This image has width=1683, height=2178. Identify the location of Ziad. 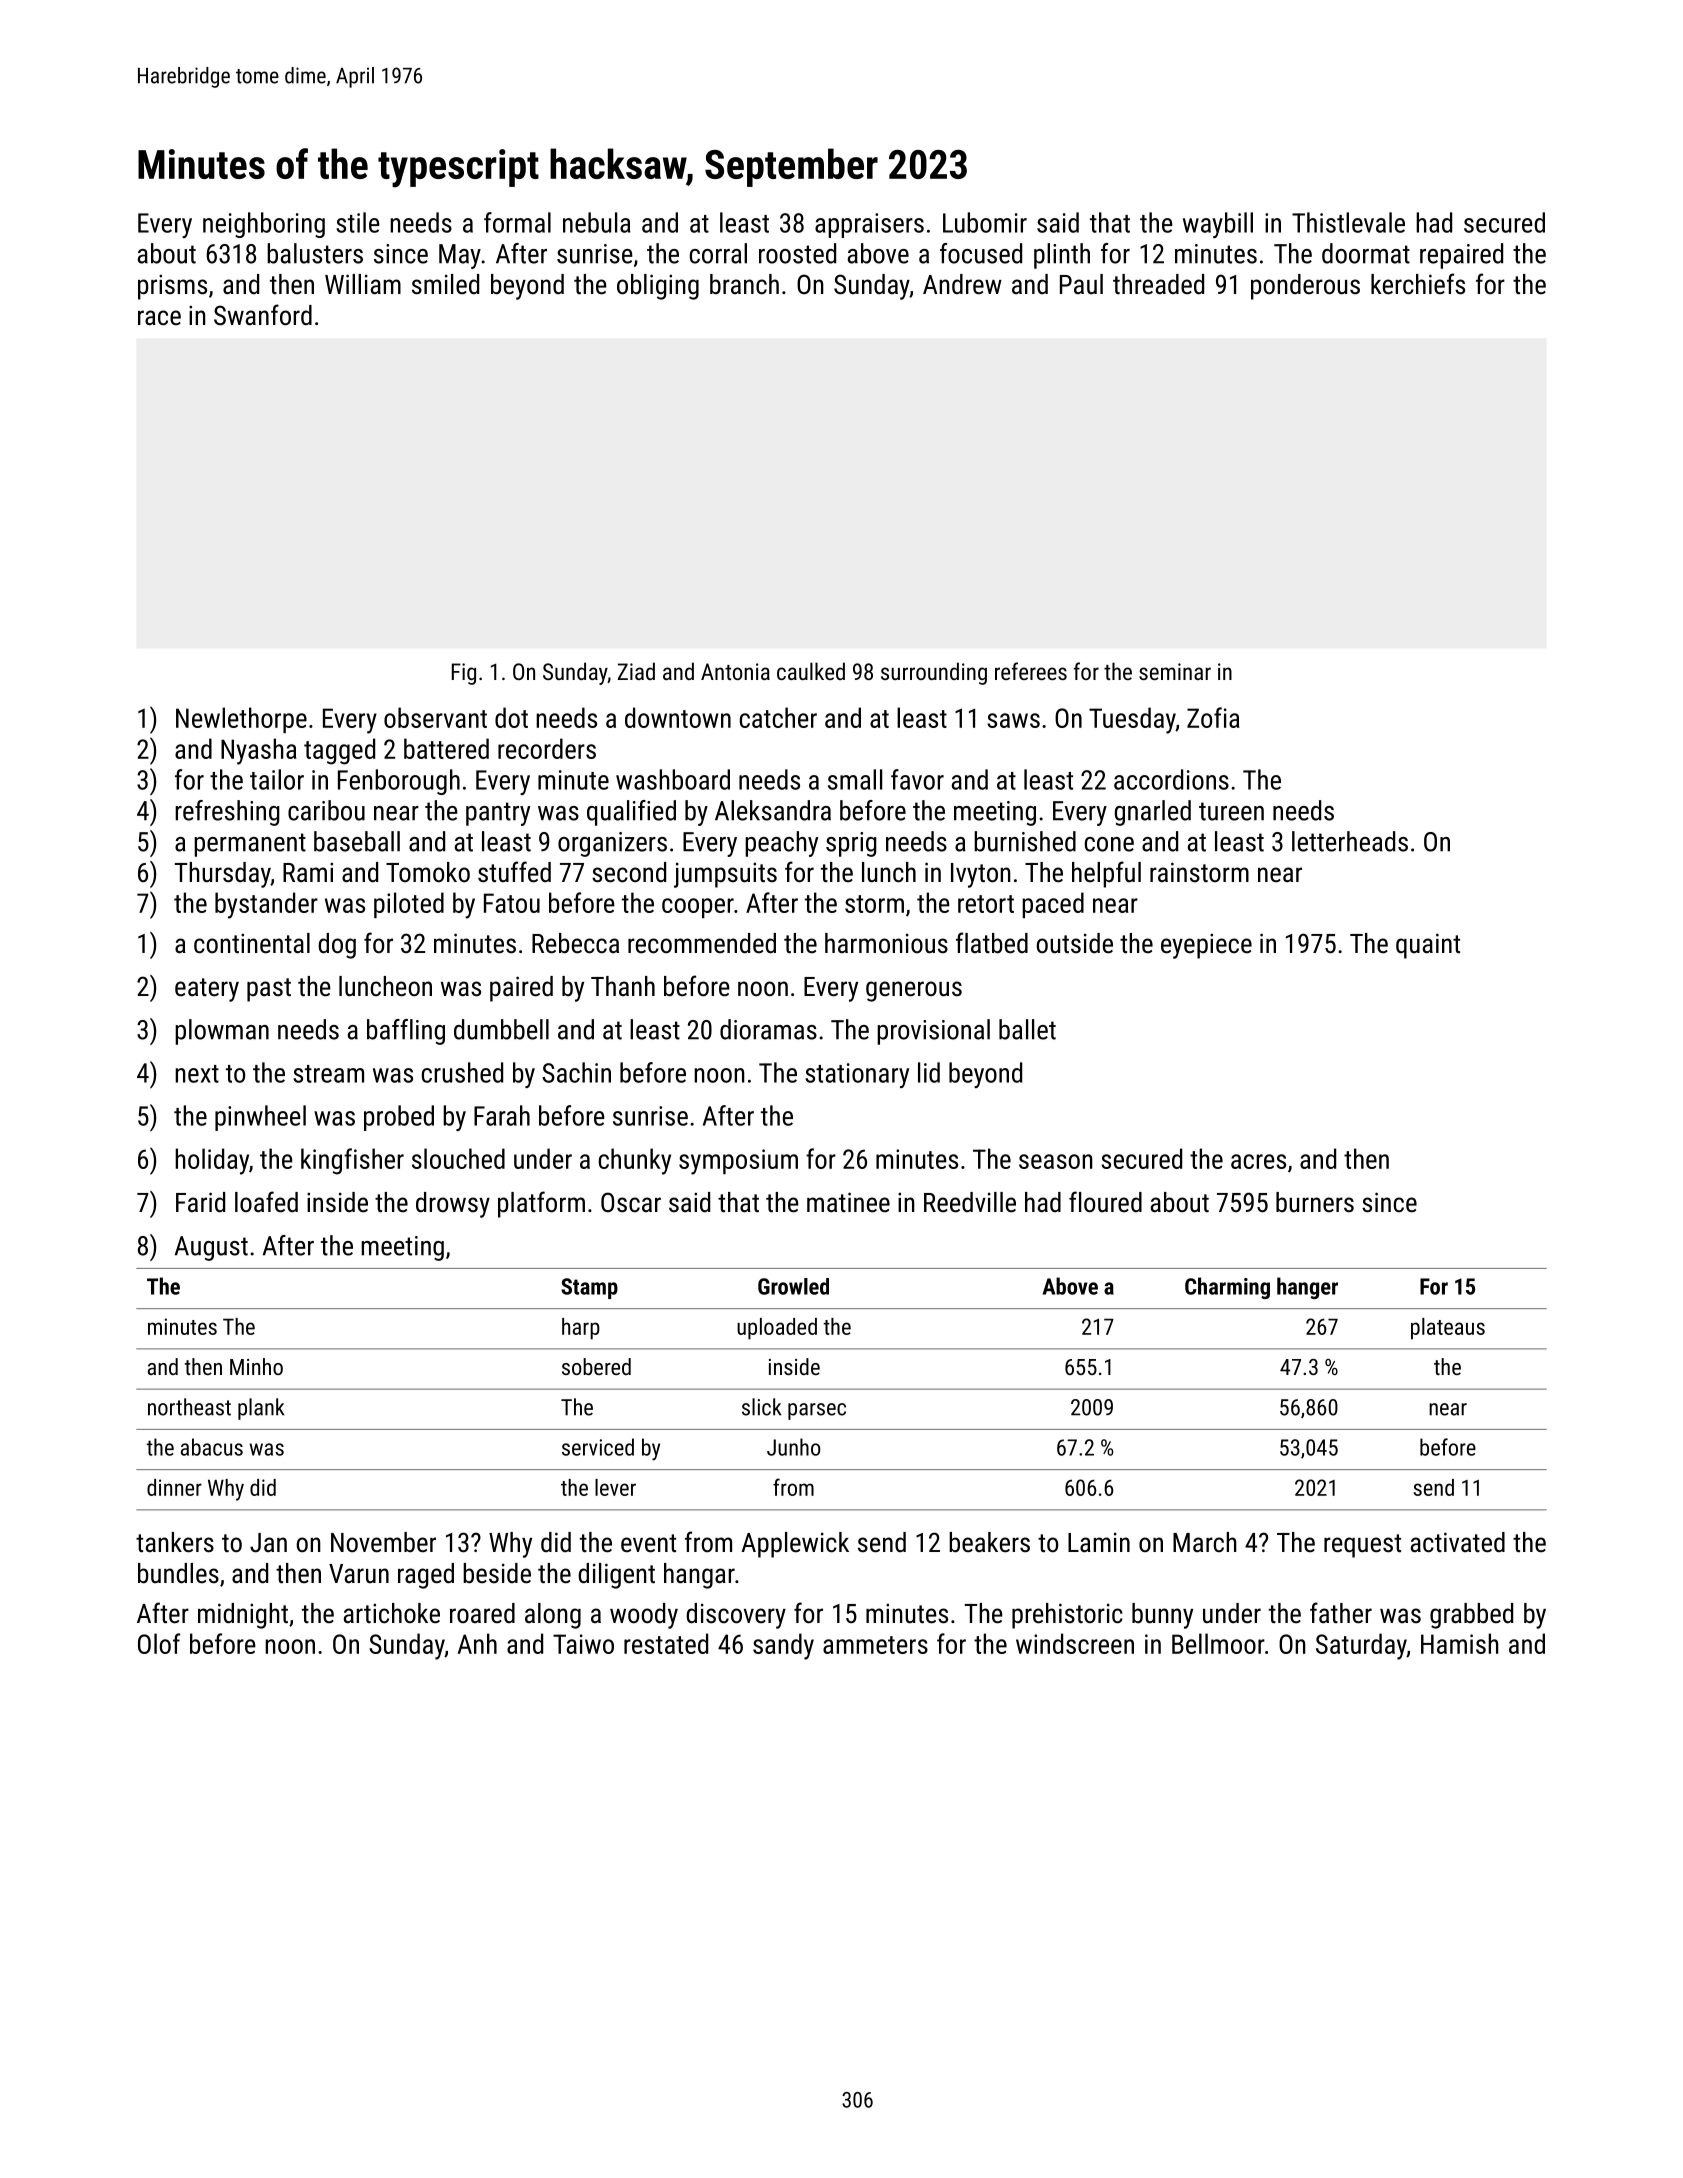
(636, 671).
